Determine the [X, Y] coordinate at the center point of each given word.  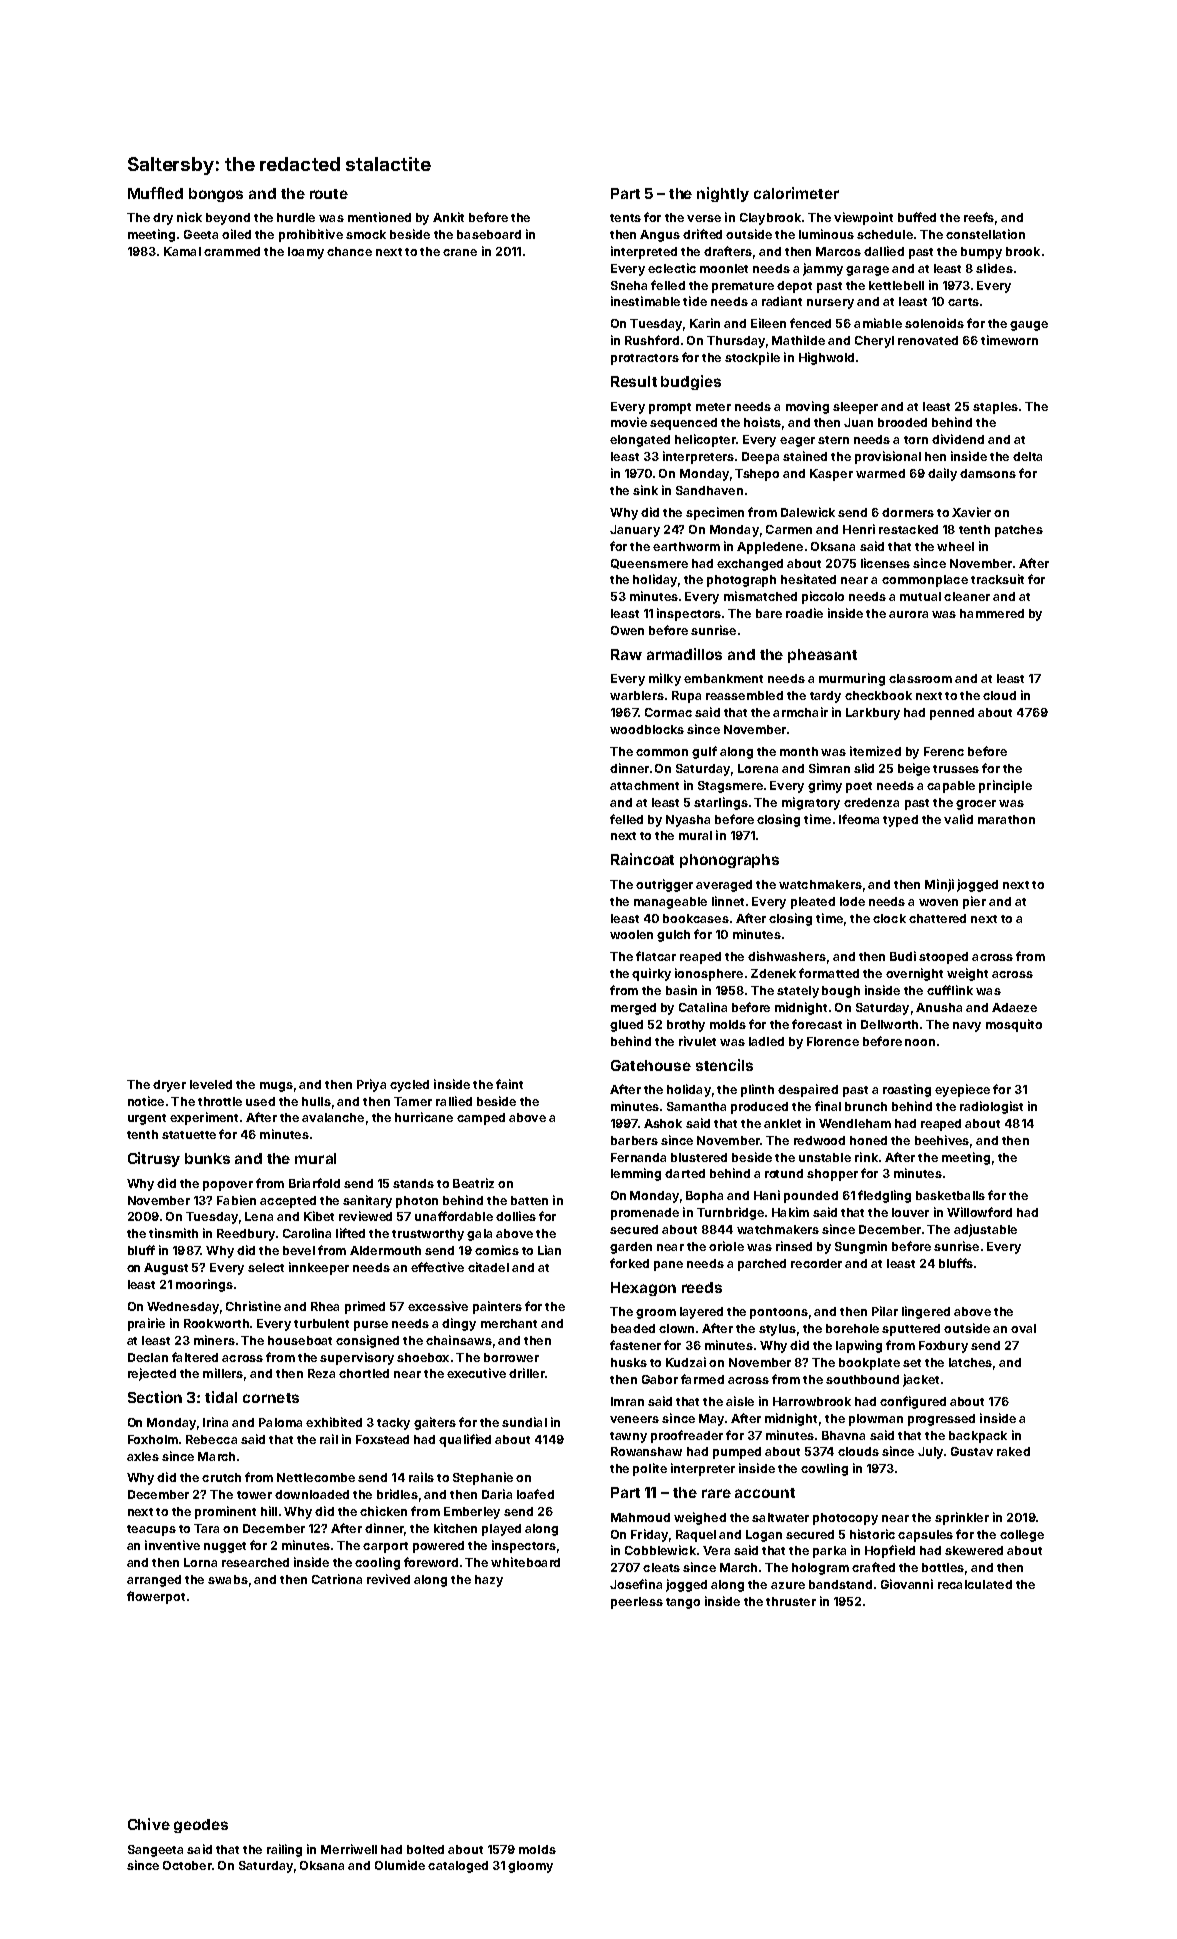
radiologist [991, 1107]
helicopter [705, 440]
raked [1013, 1451]
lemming [636, 1174]
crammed [232, 251]
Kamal [182, 251]
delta [1027, 456]
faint [509, 1084]
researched [255, 1562]
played [501, 1530]
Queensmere [649, 564]
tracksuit [997, 579]
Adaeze [1014, 1007]
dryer [169, 1086]
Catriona [337, 1579]
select [266, 1267]
